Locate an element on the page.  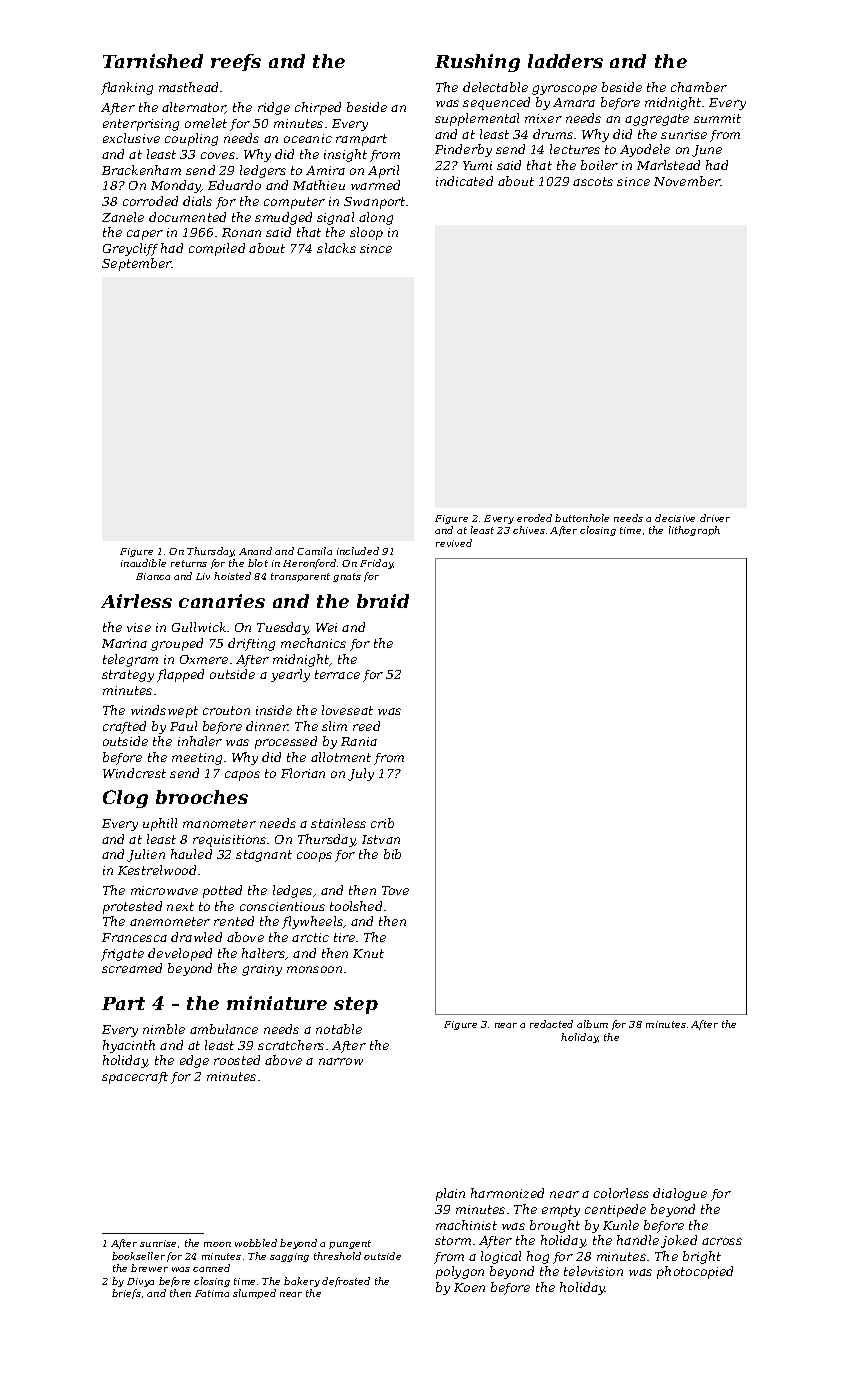
chives is located at coordinates (529, 530).
